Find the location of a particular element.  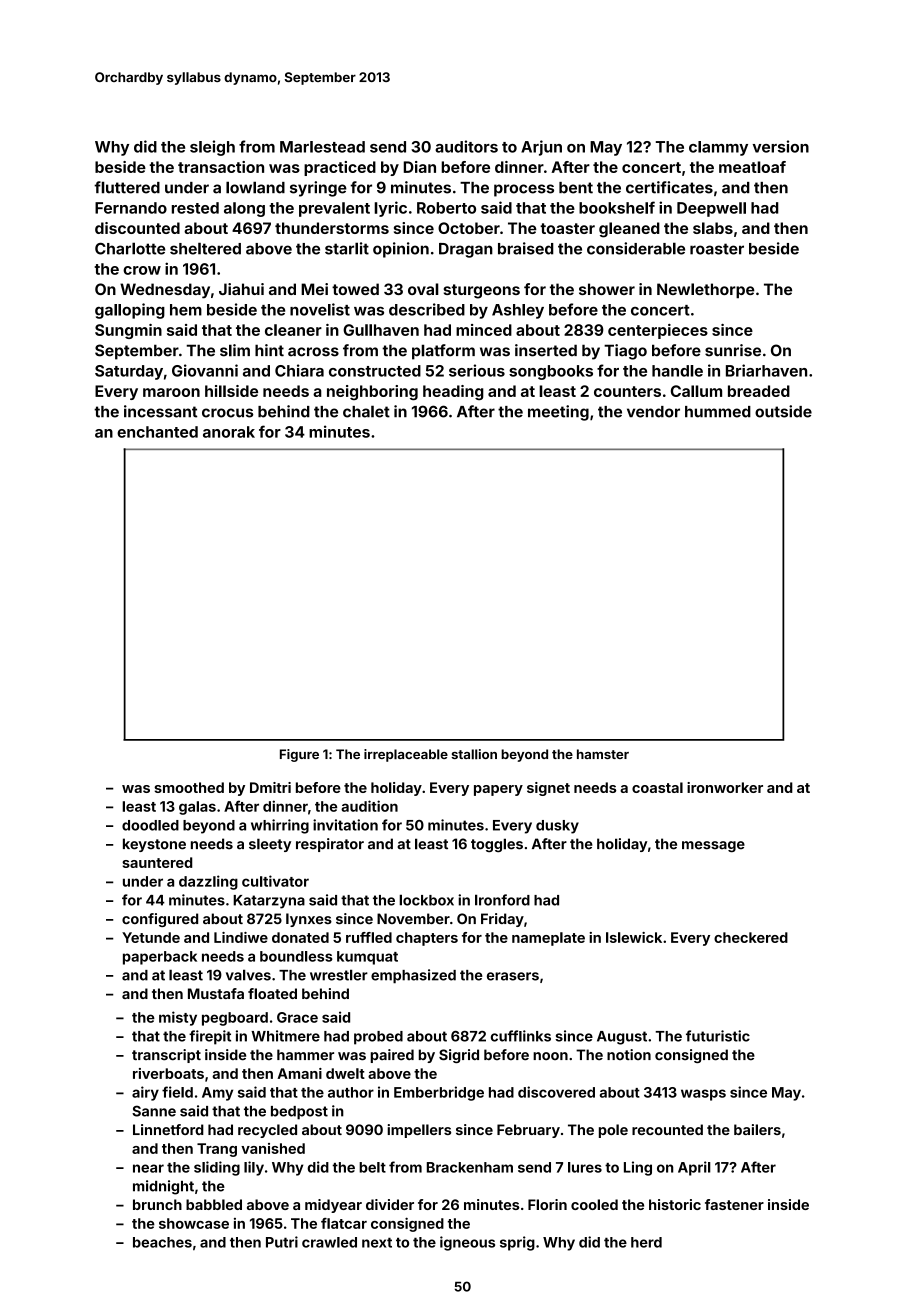

hammer is located at coordinates (305, 1055).
